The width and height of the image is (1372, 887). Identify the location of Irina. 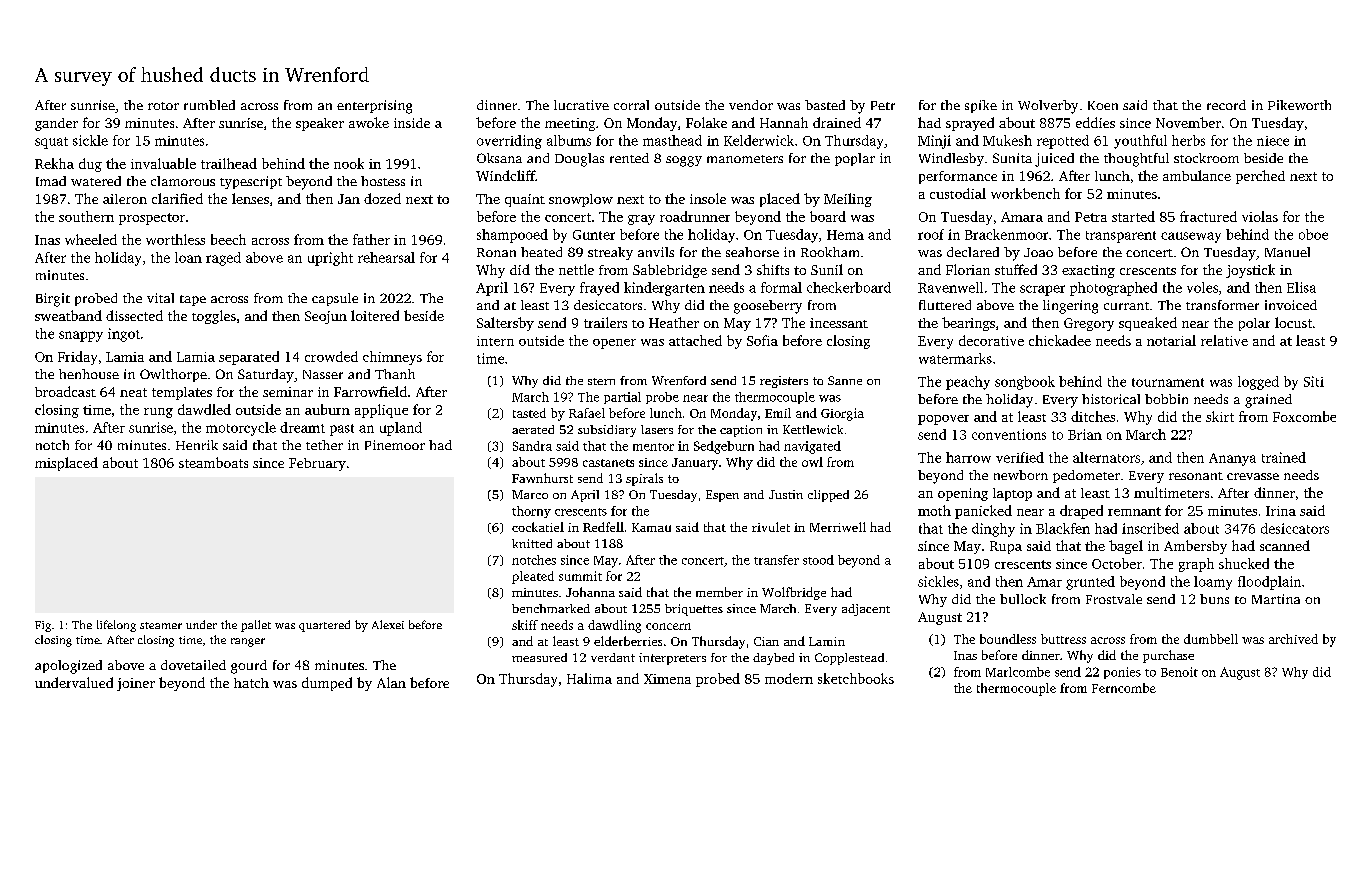
(1281, 511).
